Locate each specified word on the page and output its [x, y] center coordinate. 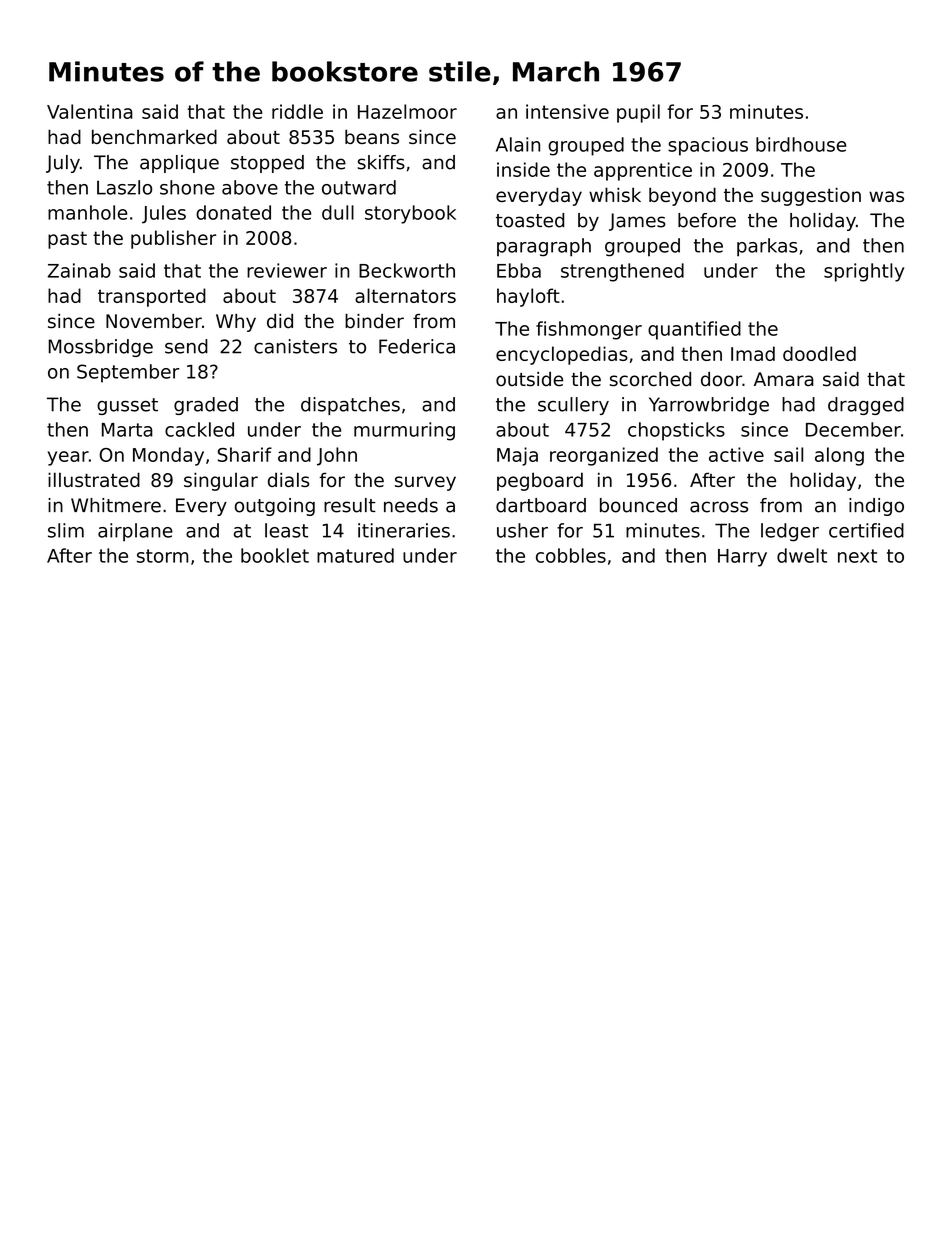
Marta [127, 430]
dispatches [350, 406]
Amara [784, 379]
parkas [767, 247]
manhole [87, 212]
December [853, 429]
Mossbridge [100, 348]
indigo [876, 507]
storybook [410, 214]
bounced [638, 505]
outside [529, 379]
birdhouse [801, 144]
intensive [567, 111]
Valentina [90, 111]
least [286, 530]
